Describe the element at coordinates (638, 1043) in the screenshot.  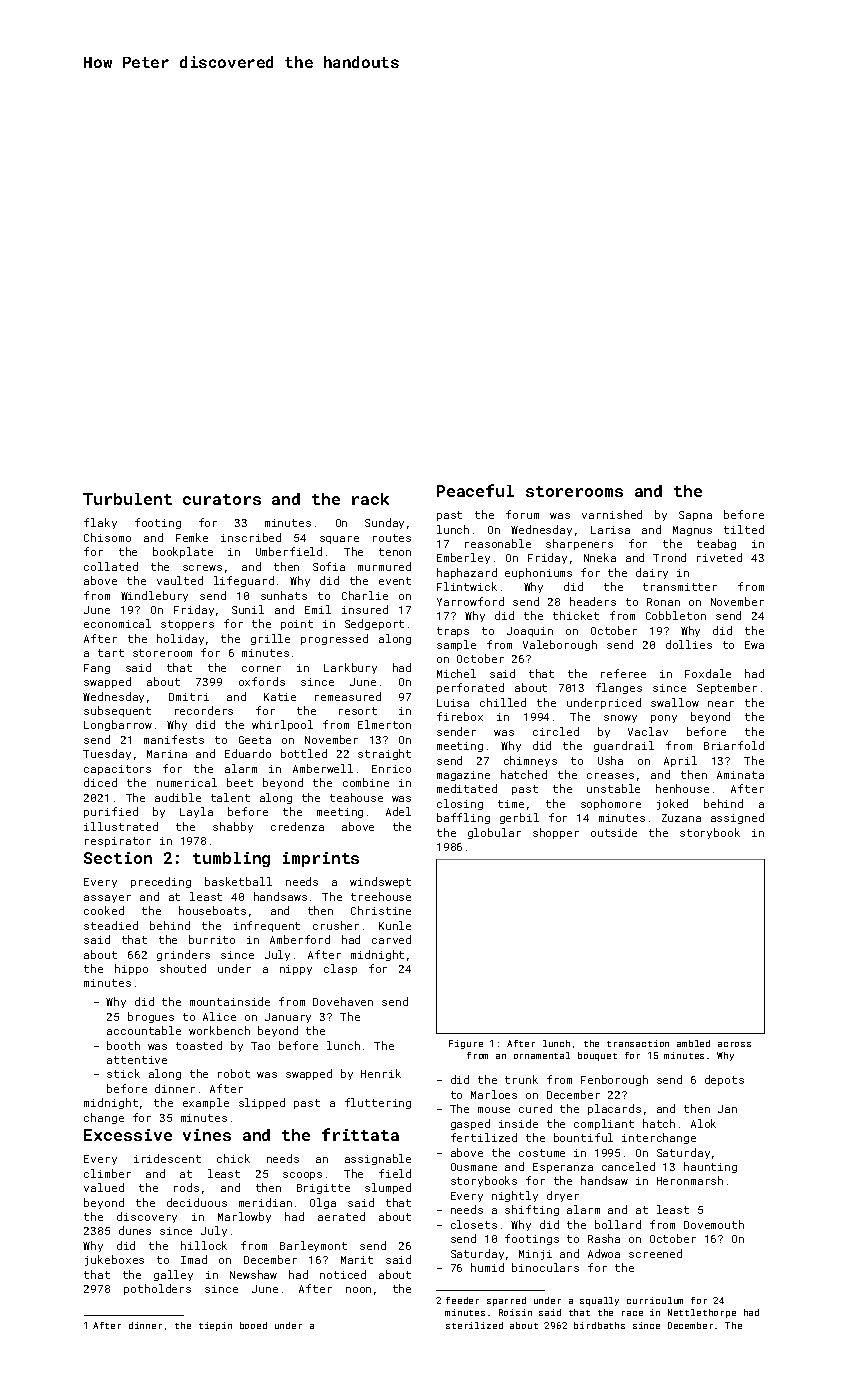
I see `transaction` at that location.
